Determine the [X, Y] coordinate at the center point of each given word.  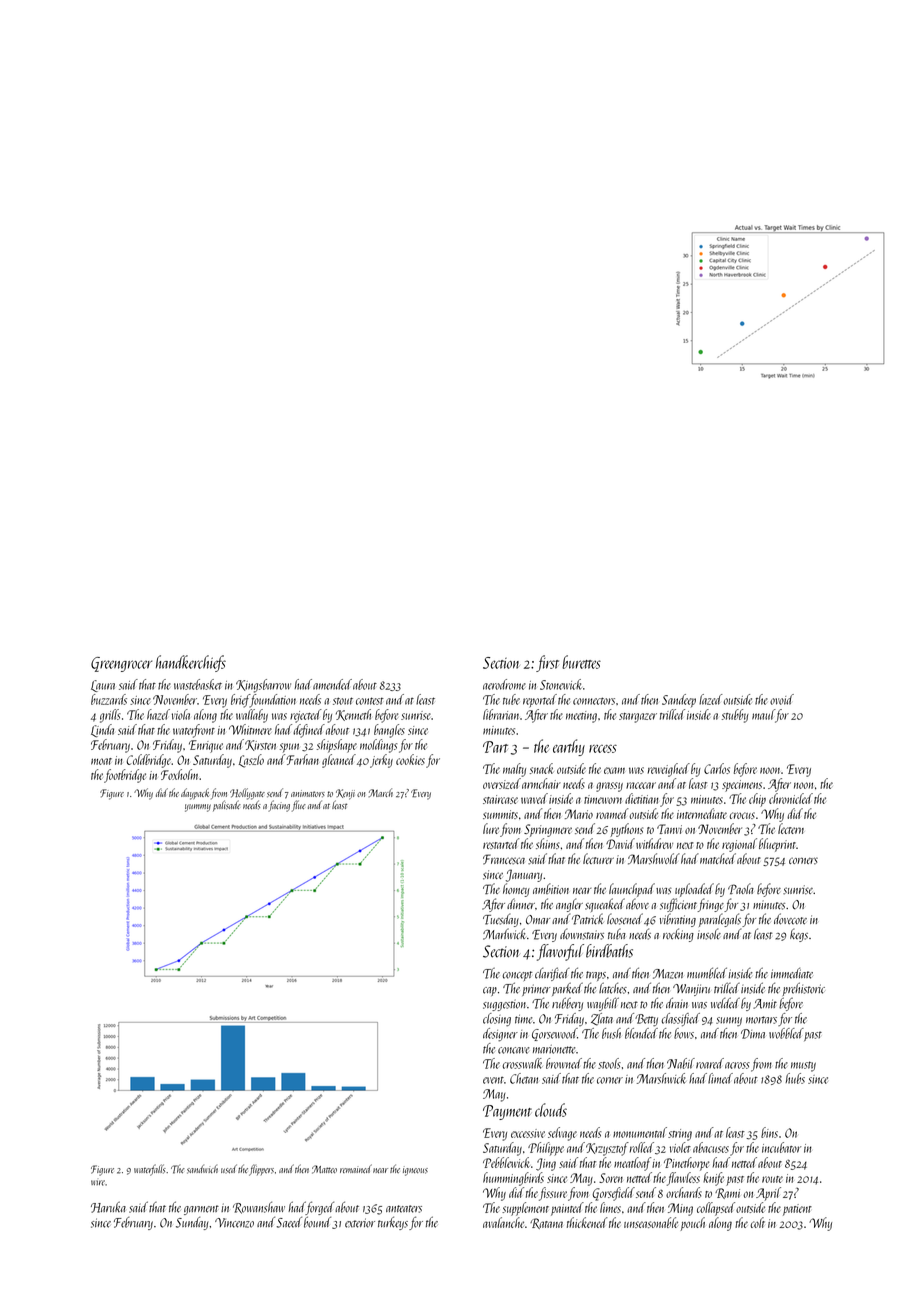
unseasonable [651, 1222]
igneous [415, 1171]
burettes [581, 662]
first [547, 663]
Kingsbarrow [263, 686]
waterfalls [150, 1170]
